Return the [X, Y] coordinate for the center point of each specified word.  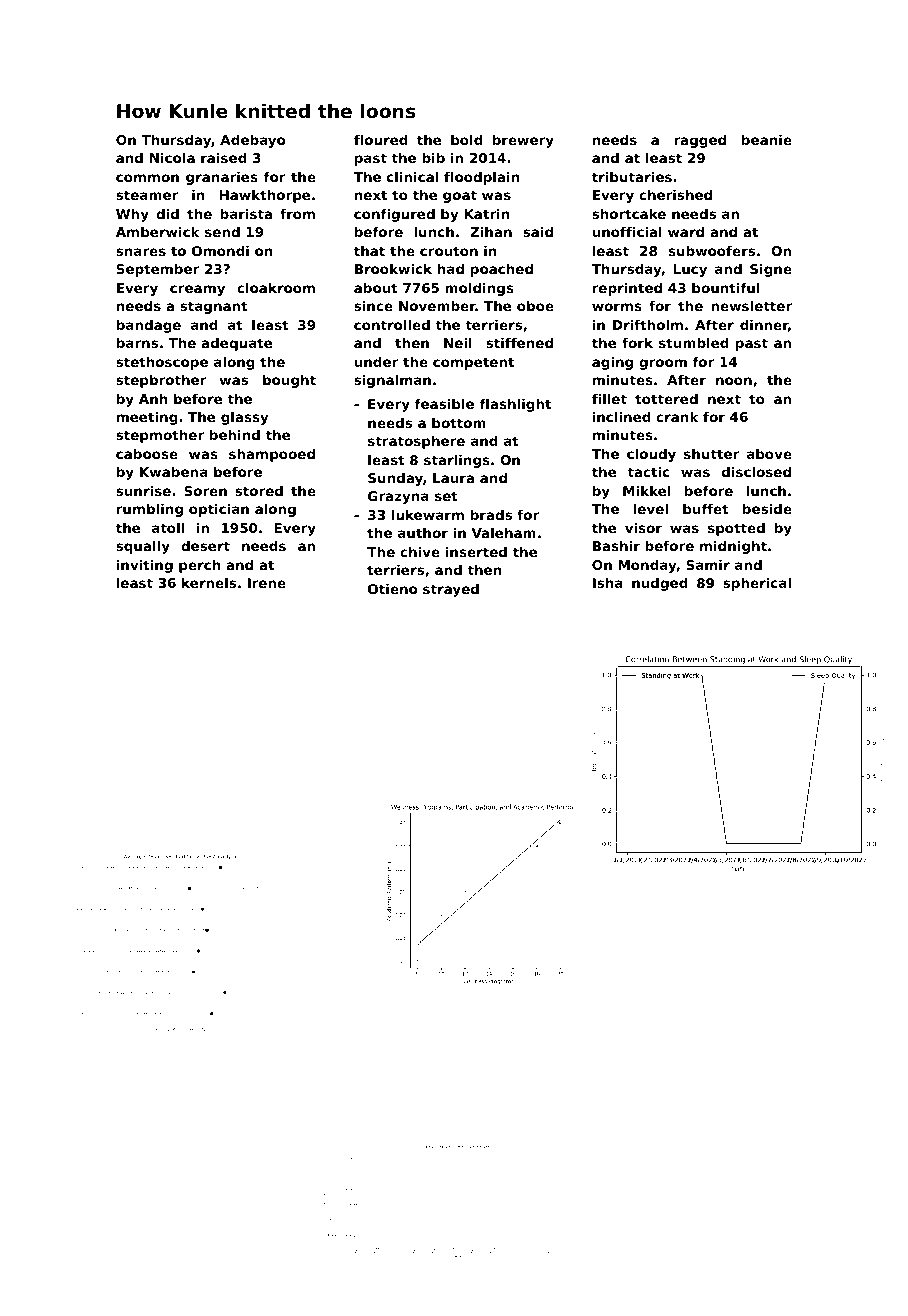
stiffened [519, 342]
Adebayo [252, 141]
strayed [451, 590]
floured [381, 139]
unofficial [627, 231]
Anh [153, 398]
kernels [209, 582]
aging [612, 363]
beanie [767, 139]
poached [502, 270]
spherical [757, 584]
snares [141, 252]
